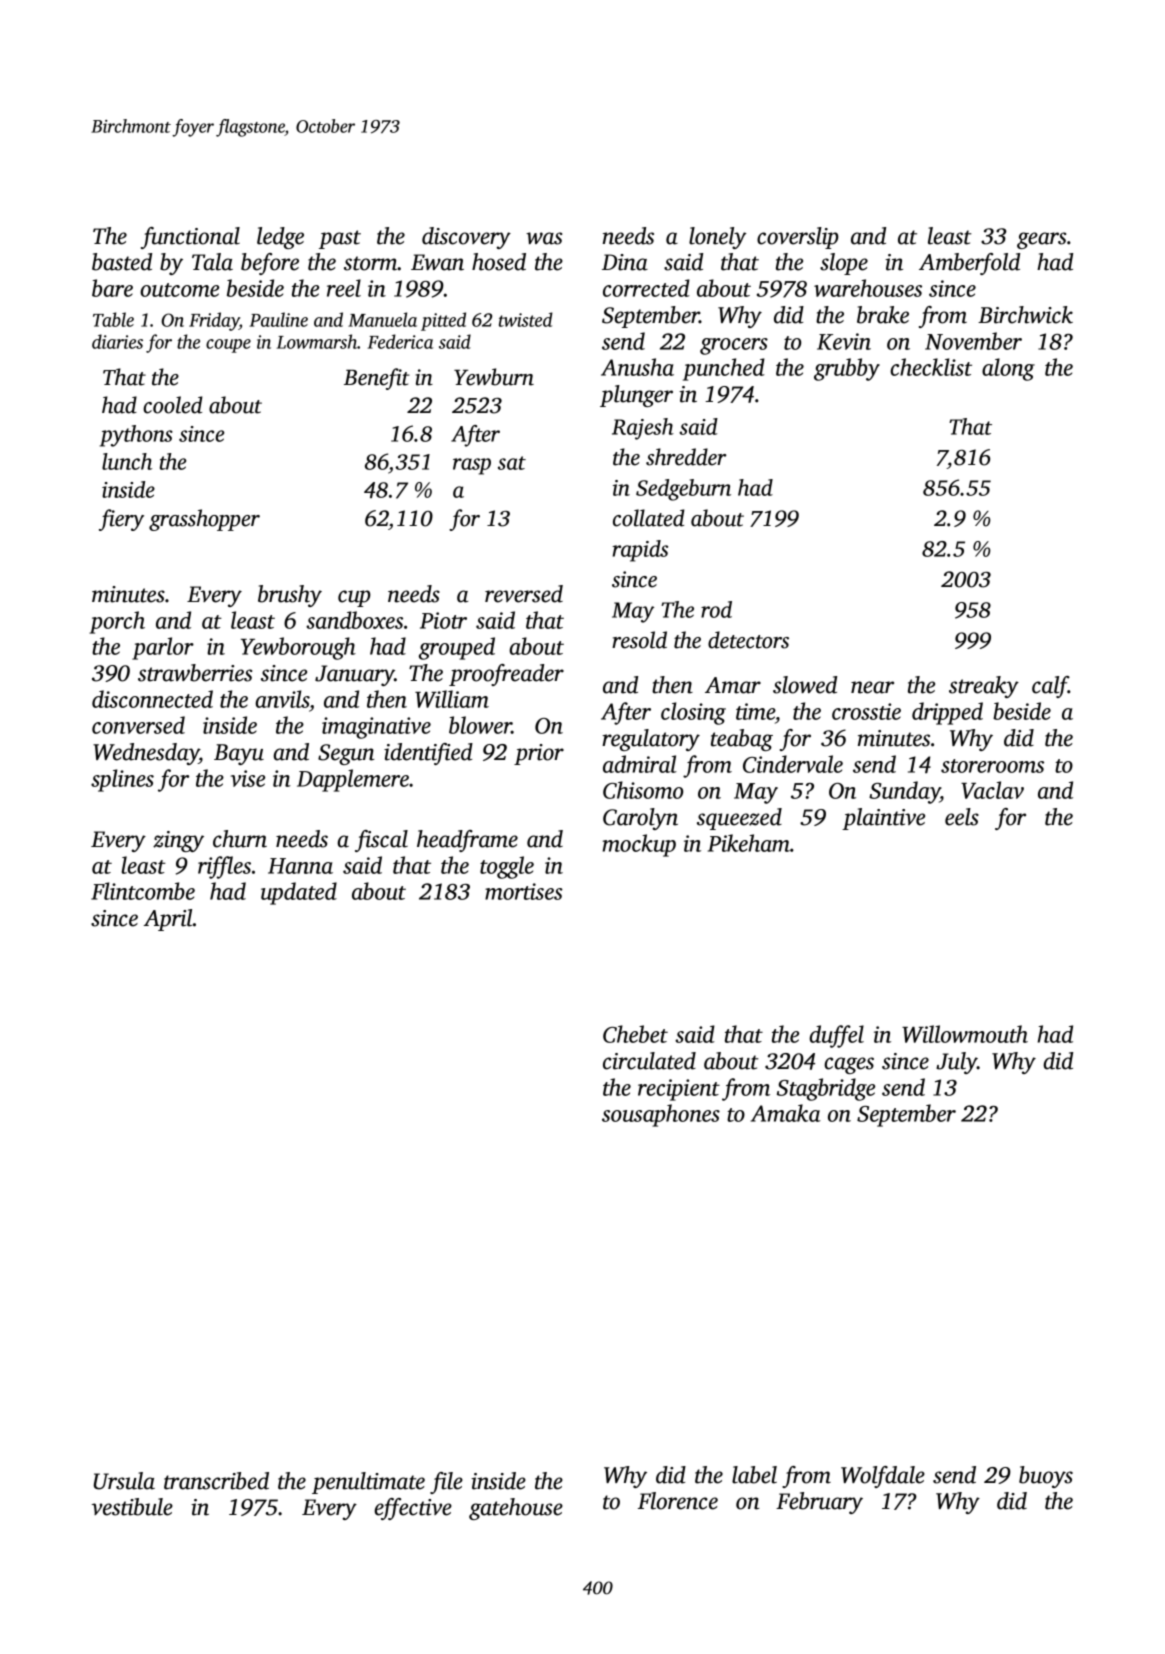  I want to click on Willowmouth, so click(965, 1034).
